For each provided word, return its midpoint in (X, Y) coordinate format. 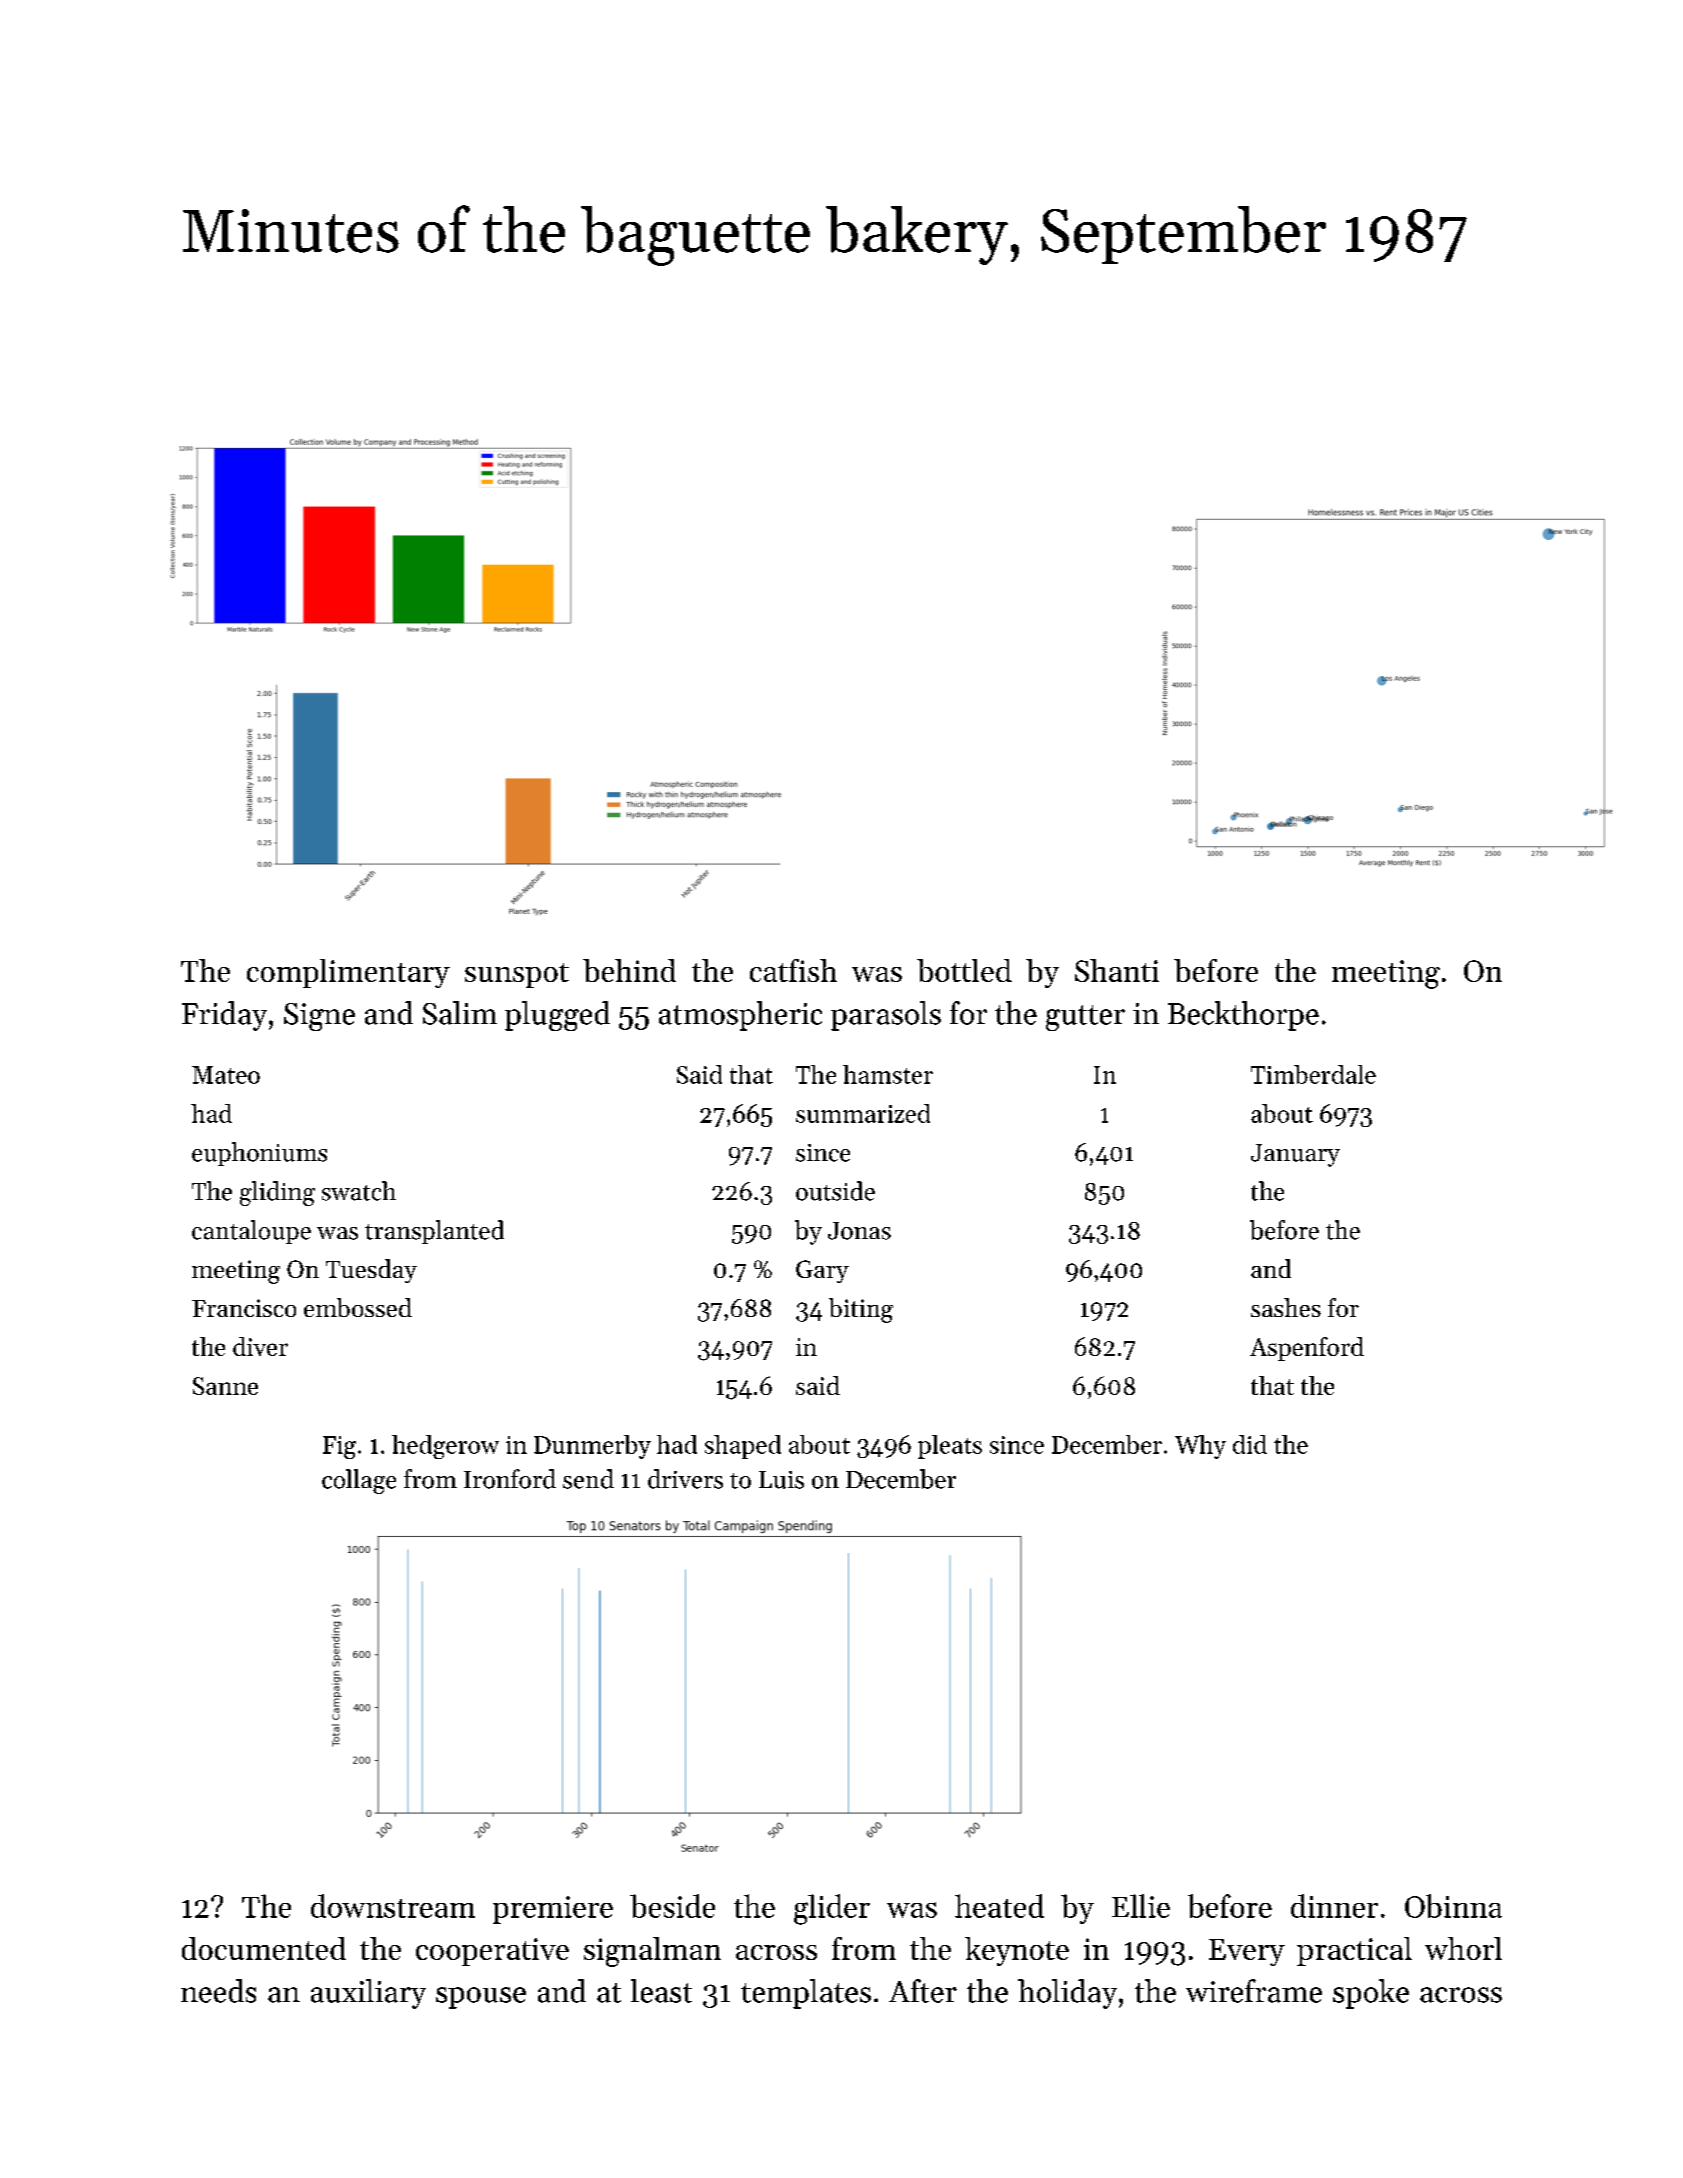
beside (672, 1906)
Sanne (225, 1386)
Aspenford (1307, 1349)
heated (999, 1906)
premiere (553, 1910)
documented (264, 1948)
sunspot (517, 975)
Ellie (1141, 1906)
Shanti (1117, 970)
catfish (793, 970)
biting (861, 1310)
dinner (1334, 1906)
